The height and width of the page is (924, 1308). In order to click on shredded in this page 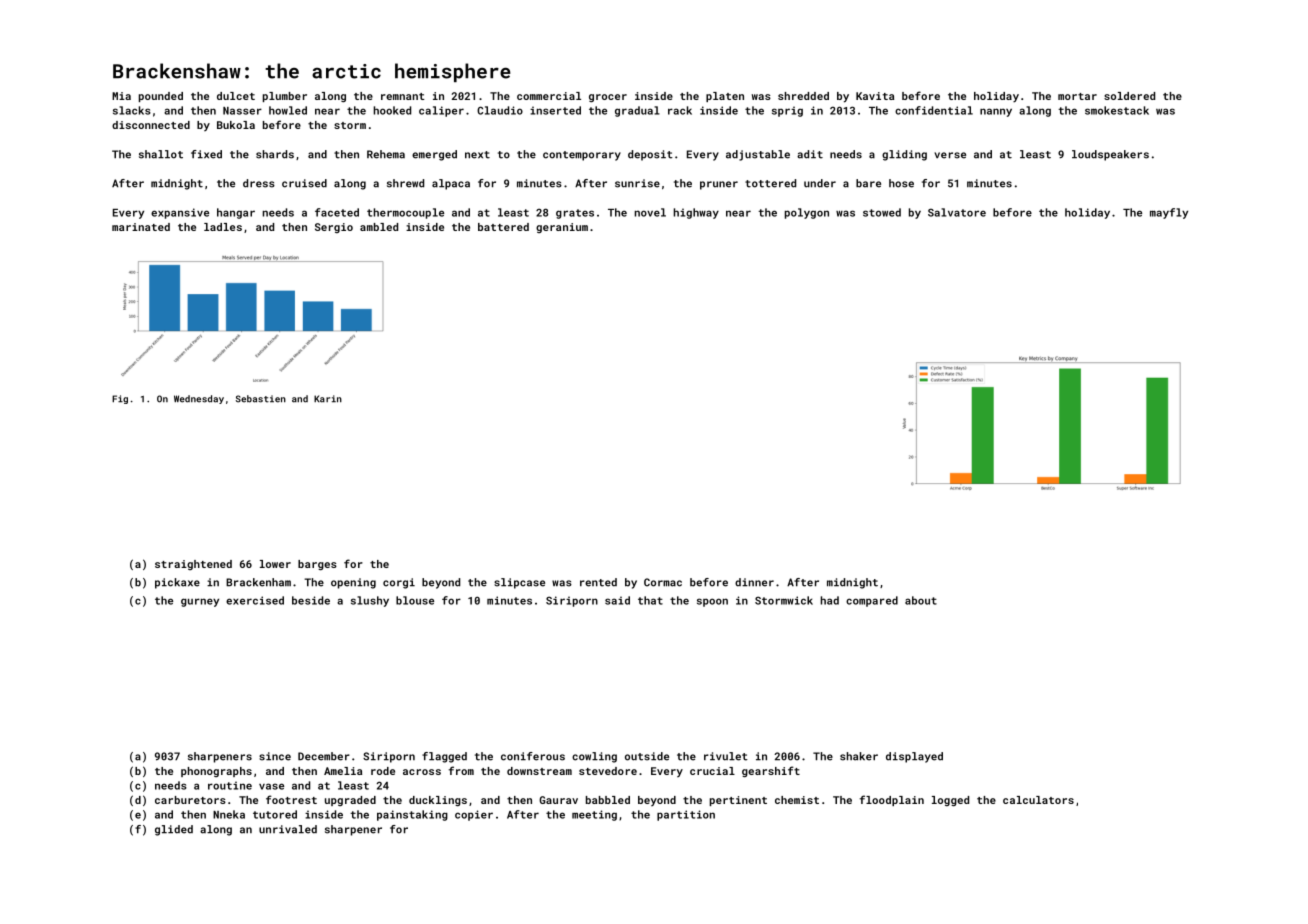, I will do `click(803, 96)`.
